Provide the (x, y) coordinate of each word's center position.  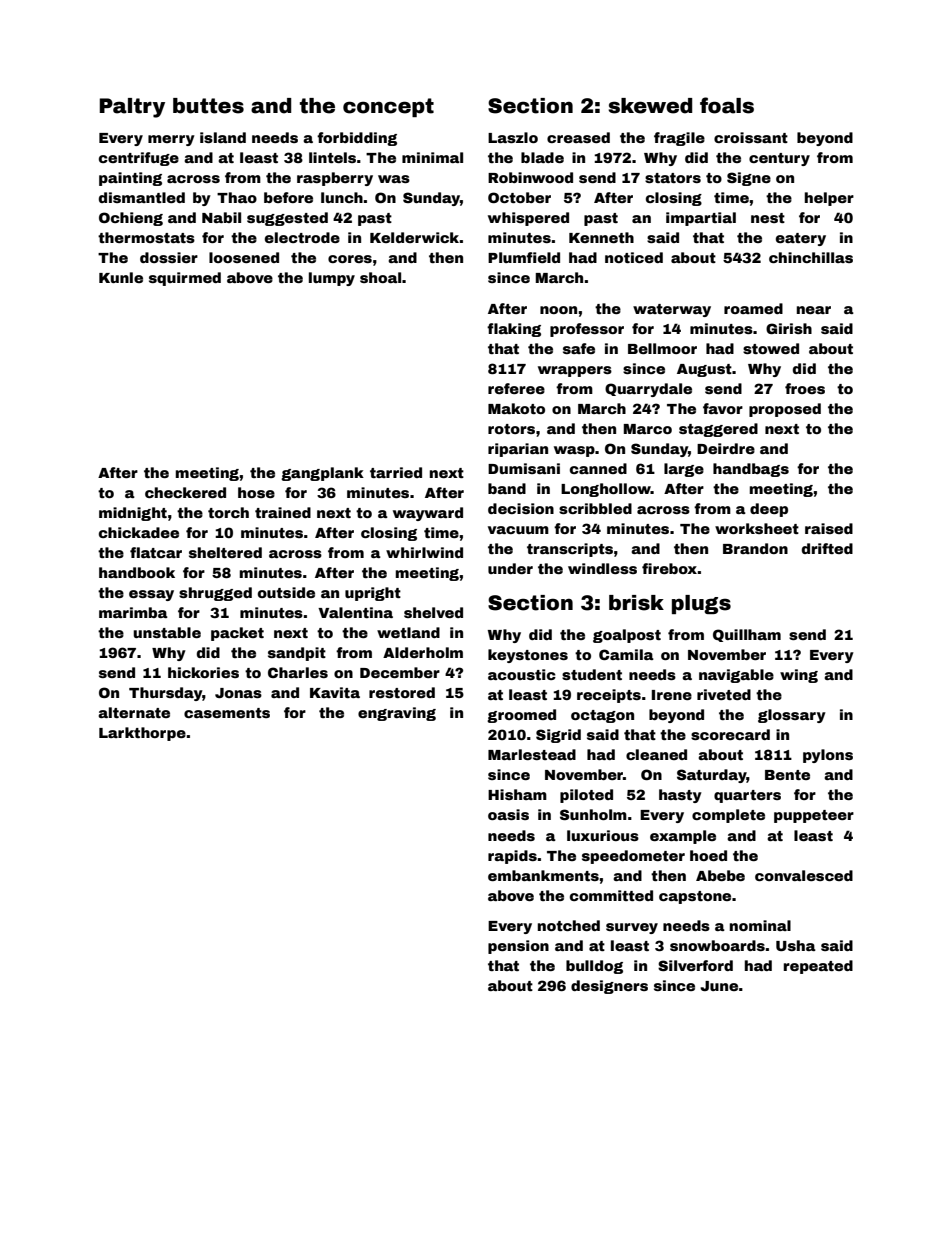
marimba (133, 612)
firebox (669, 568)
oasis (508, 814)
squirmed (185, 279)
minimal (432, 157)
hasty (680, 796)
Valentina (355, 612)
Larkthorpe (142, 734)
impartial (701, 219)
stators (673, 178)
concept (388, 107)
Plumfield (524, 257)
